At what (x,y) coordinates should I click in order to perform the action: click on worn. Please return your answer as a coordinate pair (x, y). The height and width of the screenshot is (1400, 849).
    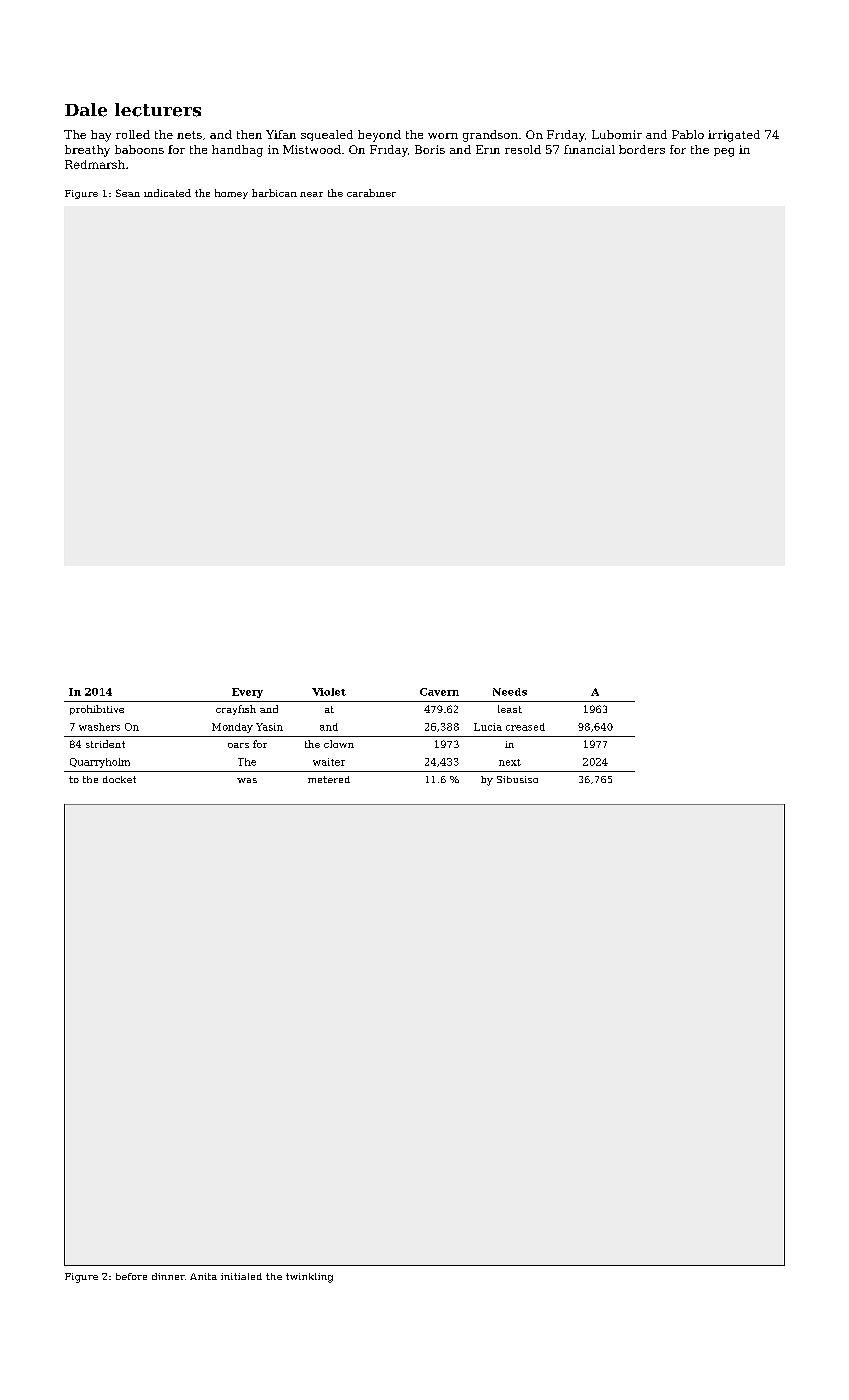
    Looking at the image, I should click on (443, 136).
